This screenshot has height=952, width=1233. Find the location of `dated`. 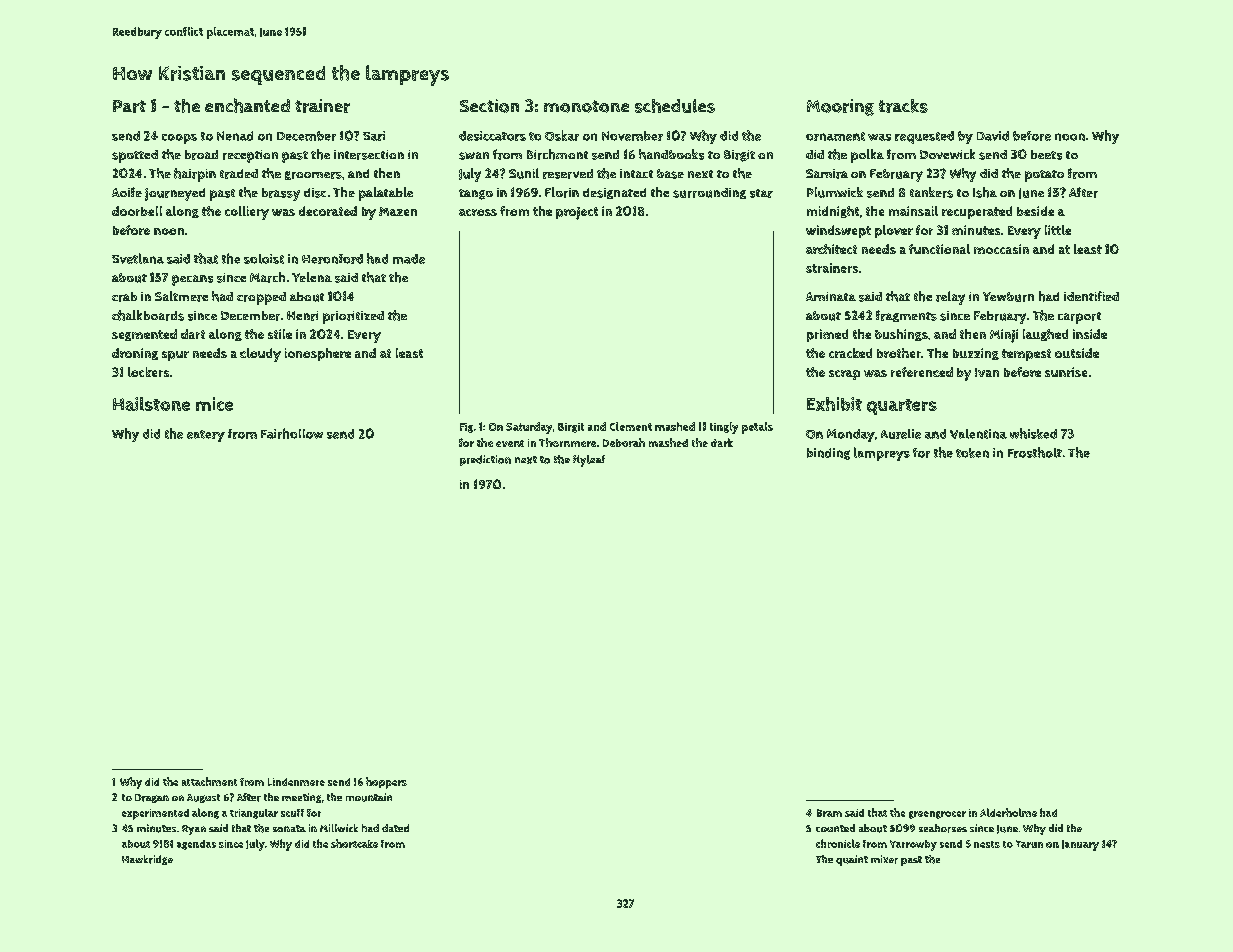

dated is located at coordinates (395, 828).
